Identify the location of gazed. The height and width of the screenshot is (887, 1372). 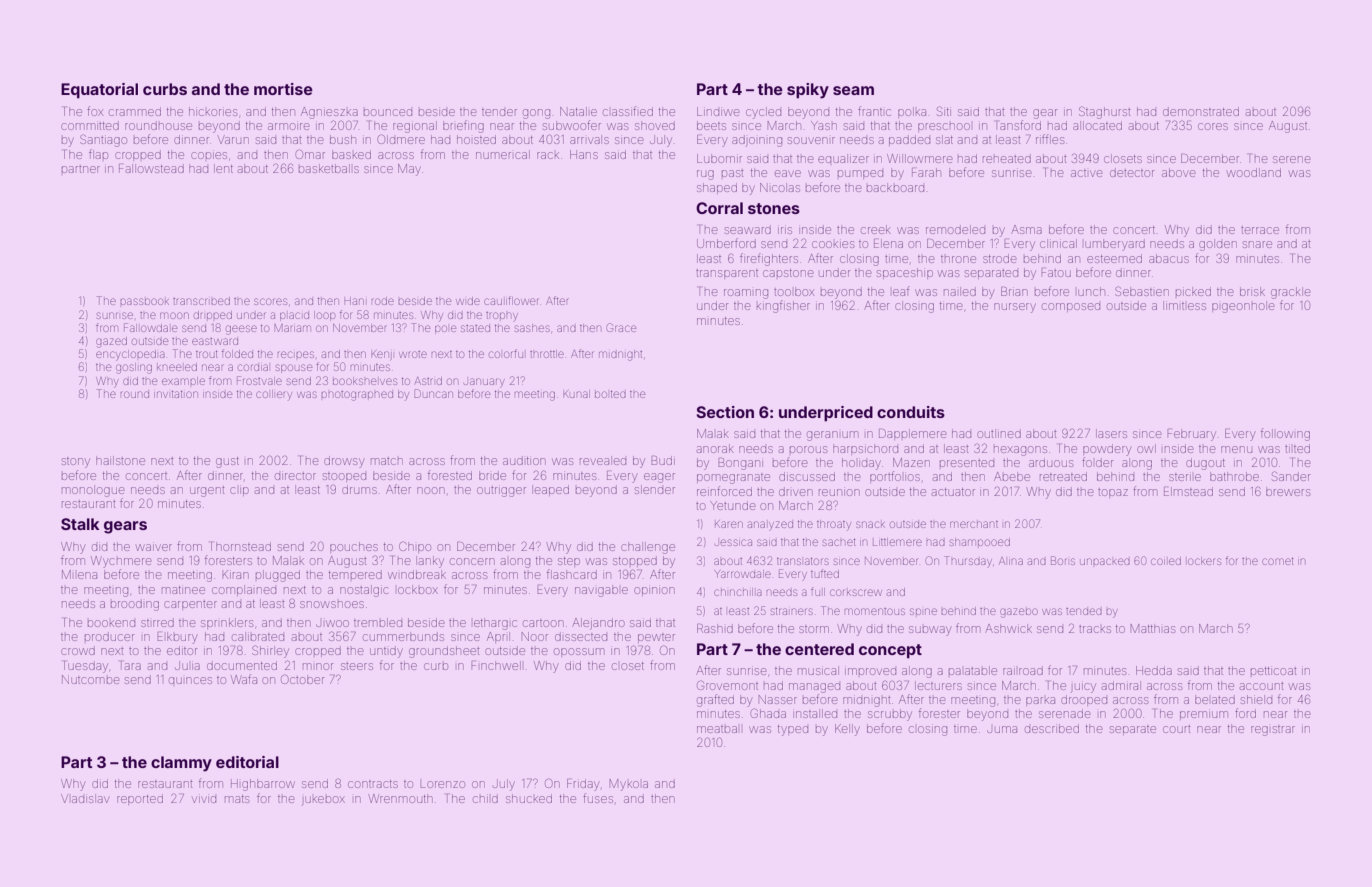
(111, 342).
